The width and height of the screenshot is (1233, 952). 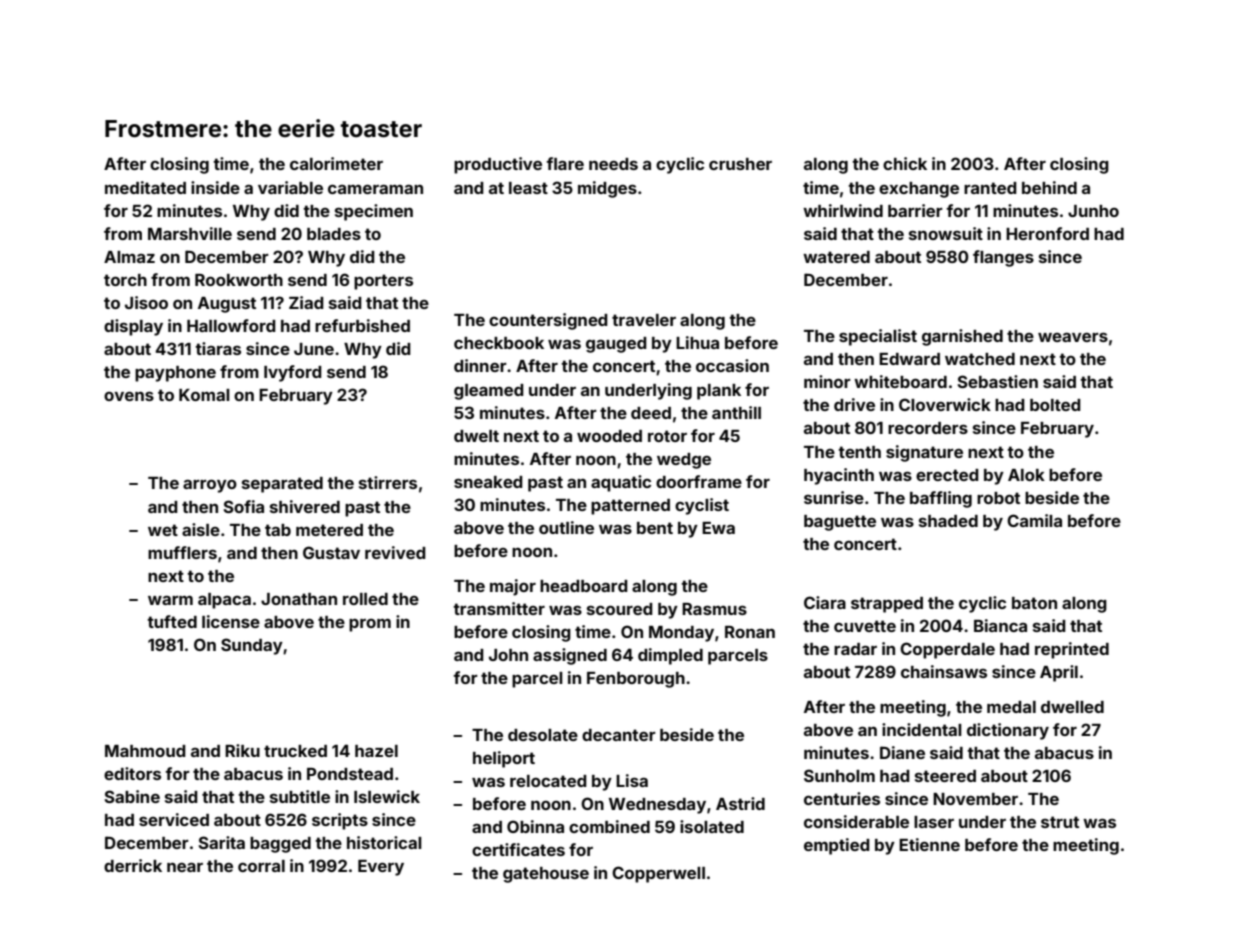 What do you see at coordinates (133, 865) in the screenshot?
I see `derrick` at bounding box center [133, 865].
